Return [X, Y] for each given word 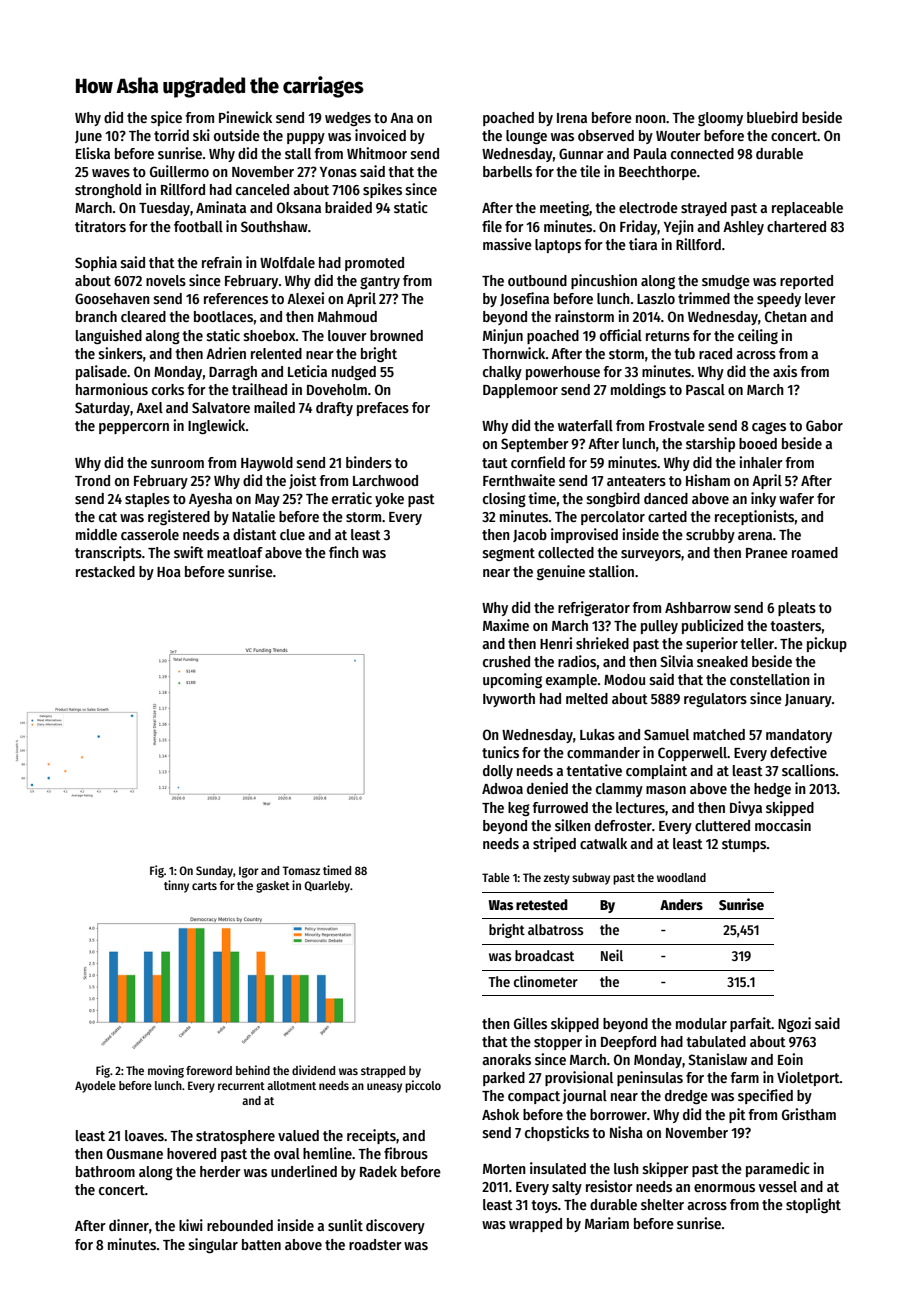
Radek [378, 1171]
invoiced [380, 135]
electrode [648, 207]
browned [396, 335]
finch [344, 552]
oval [287, 1153]
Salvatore [221, 407]
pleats [797, 609]
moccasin [783, 825]
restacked [105, 571]
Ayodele [95, 1087]
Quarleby [327, 887]
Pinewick [245, 117]
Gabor [824, 425]
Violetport [808, 1078]
